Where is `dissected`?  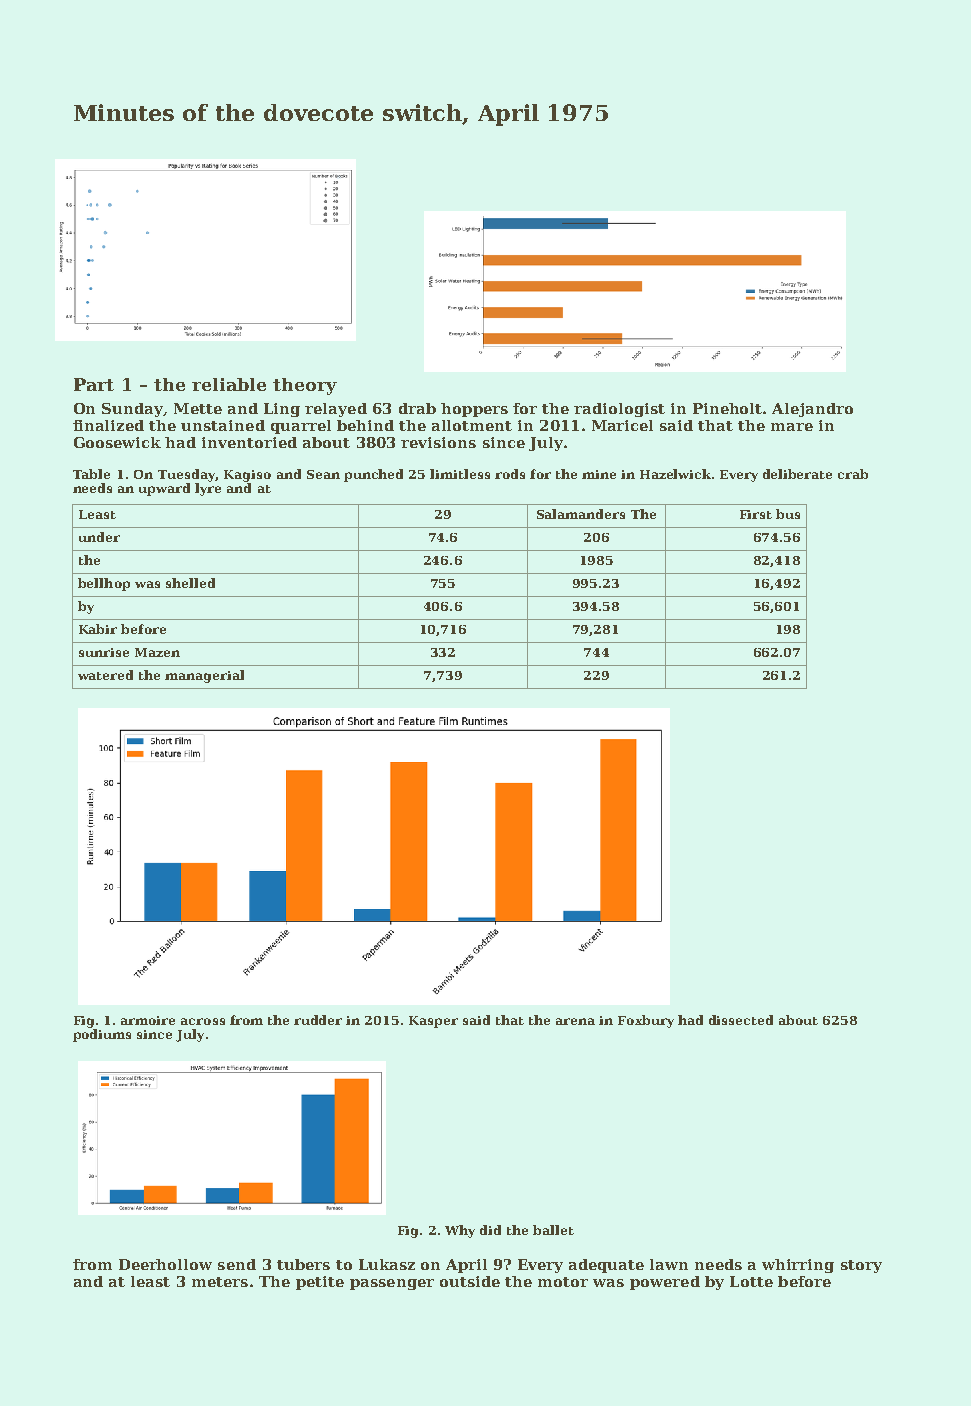
dissected is located at coordinates (741, 1020).
